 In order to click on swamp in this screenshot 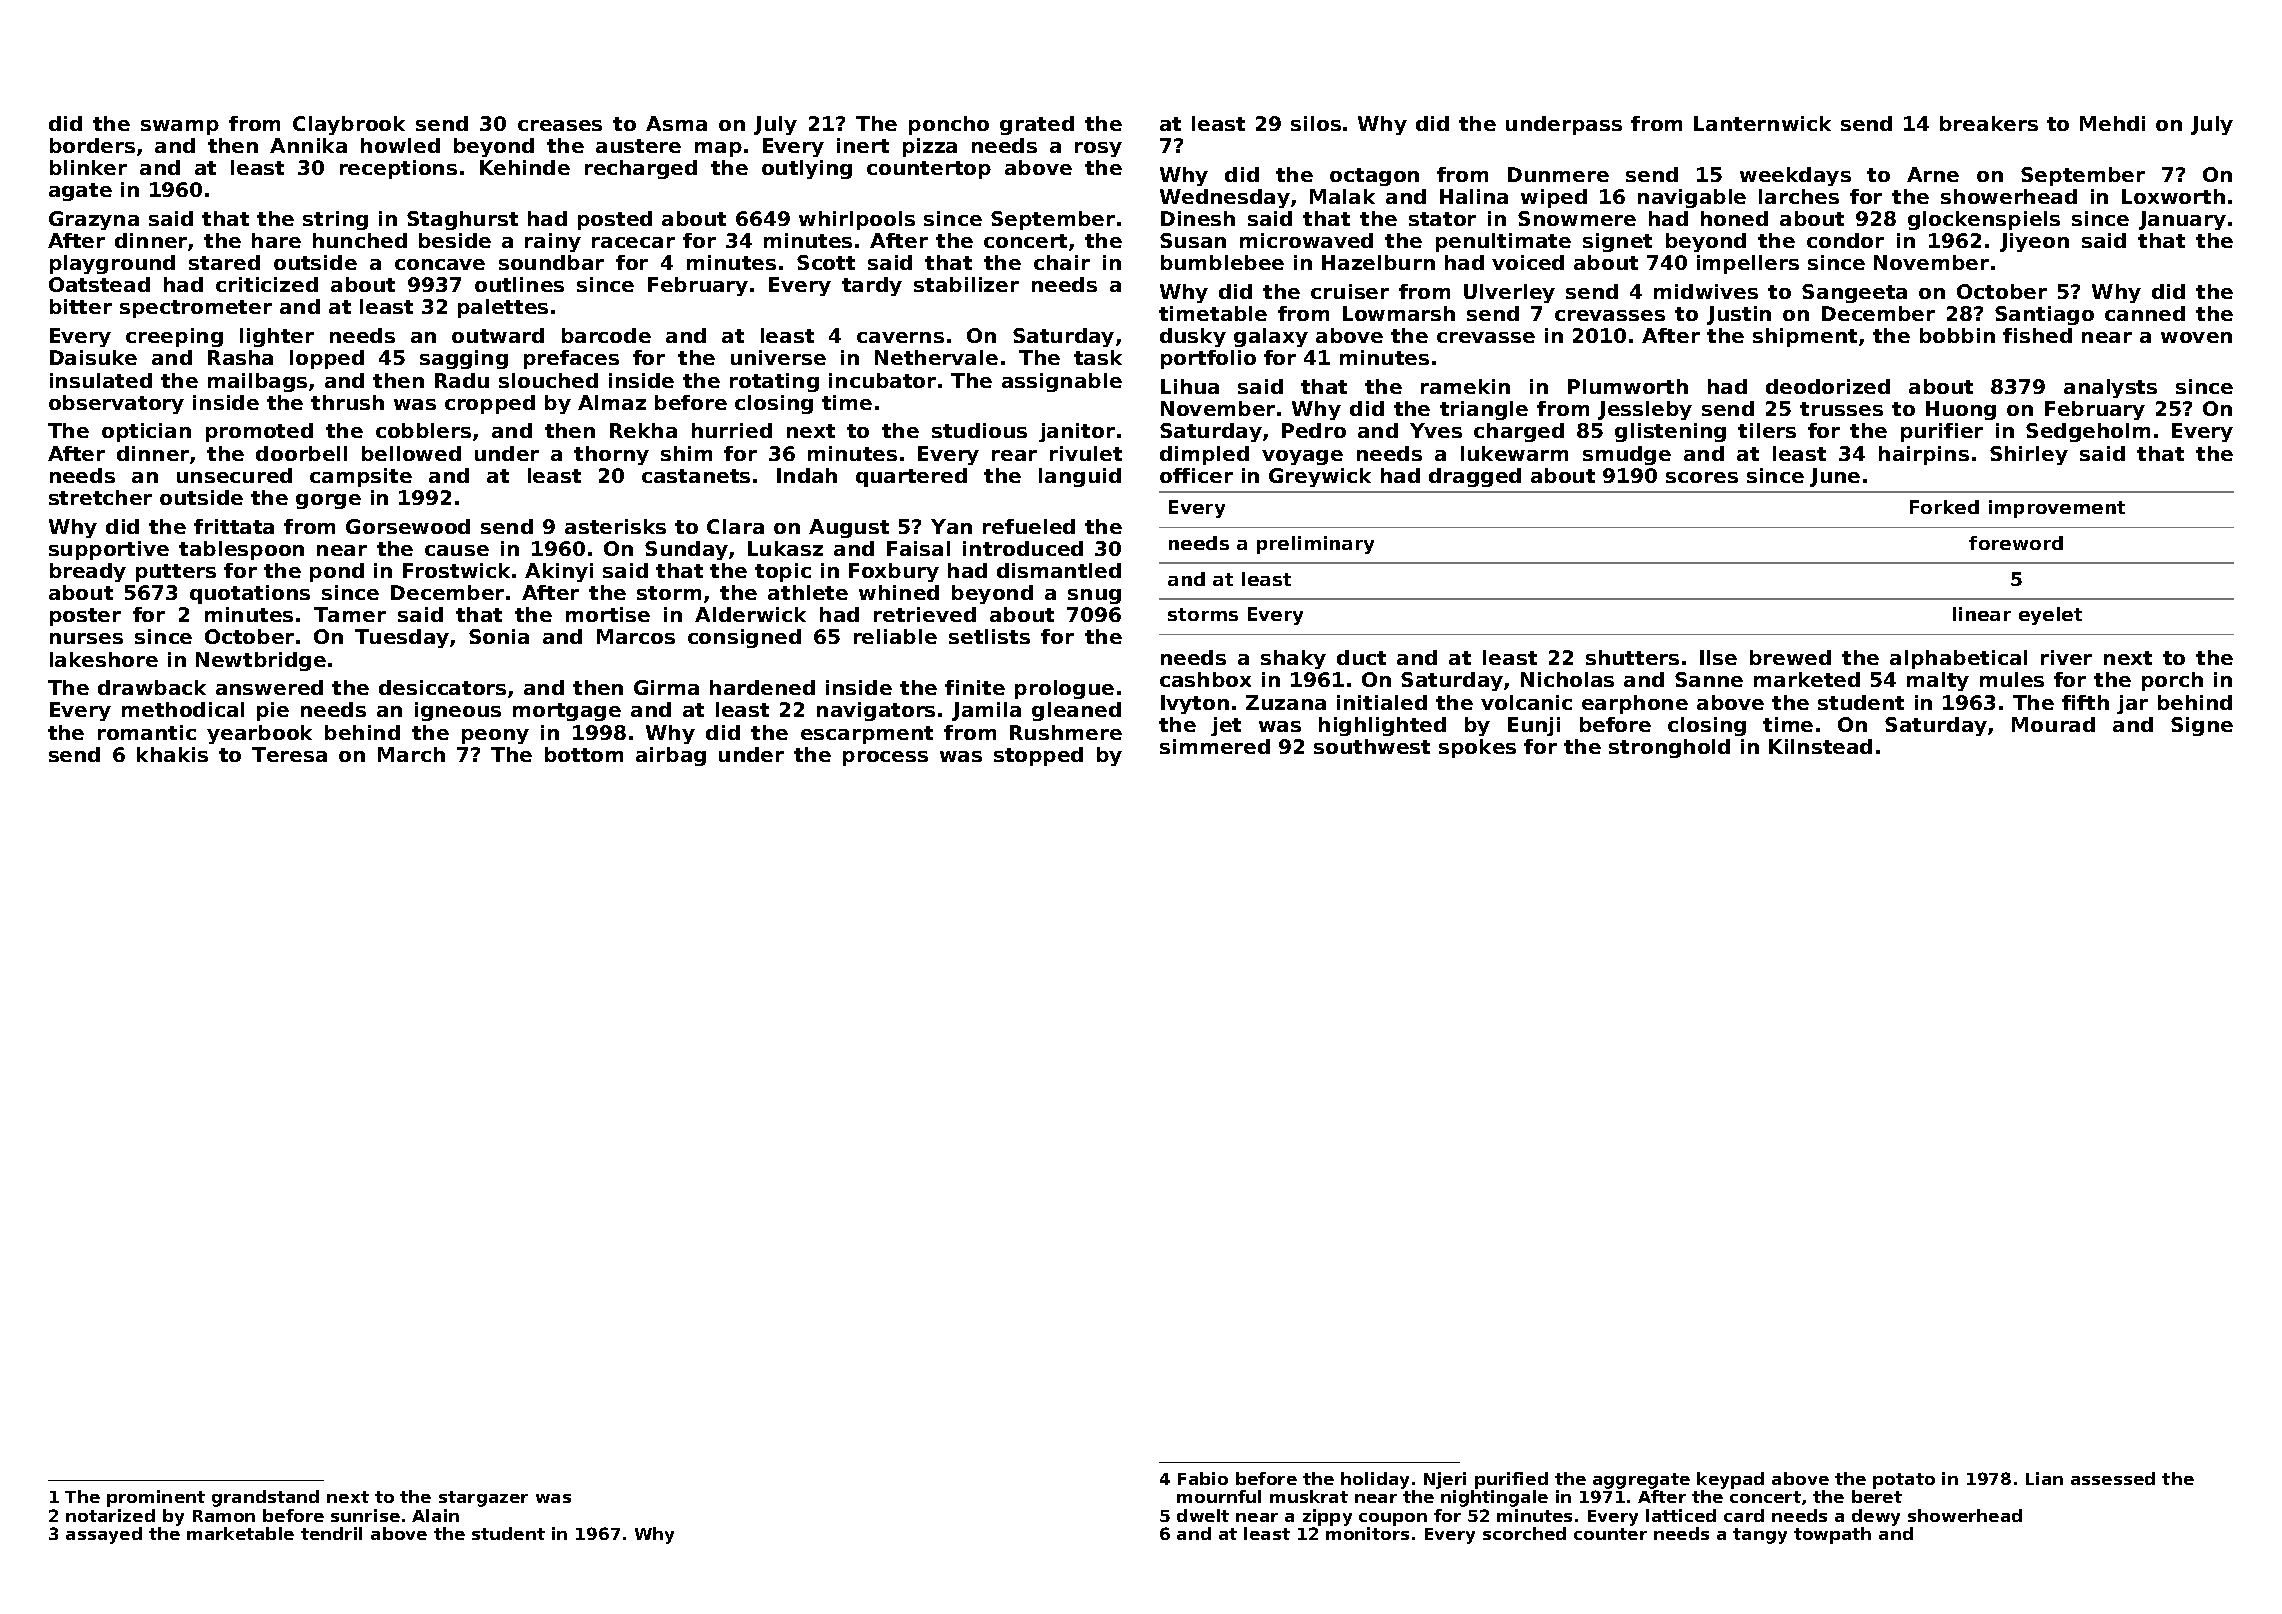, I will do `click(180, 127)`.
